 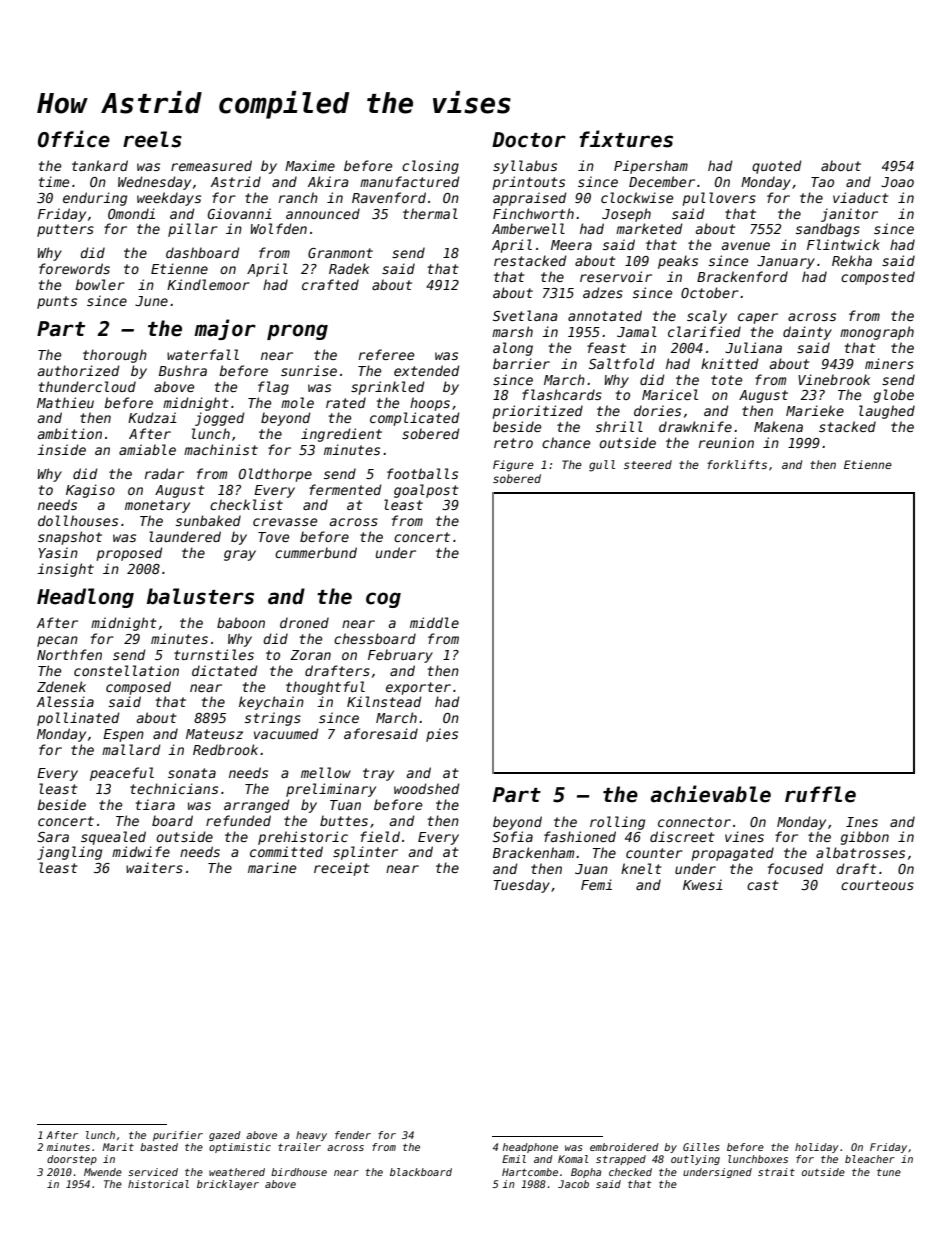 What do you see at coordinates (386, 354) in the document?
I see `referee` at bounding box center [386, 354].
